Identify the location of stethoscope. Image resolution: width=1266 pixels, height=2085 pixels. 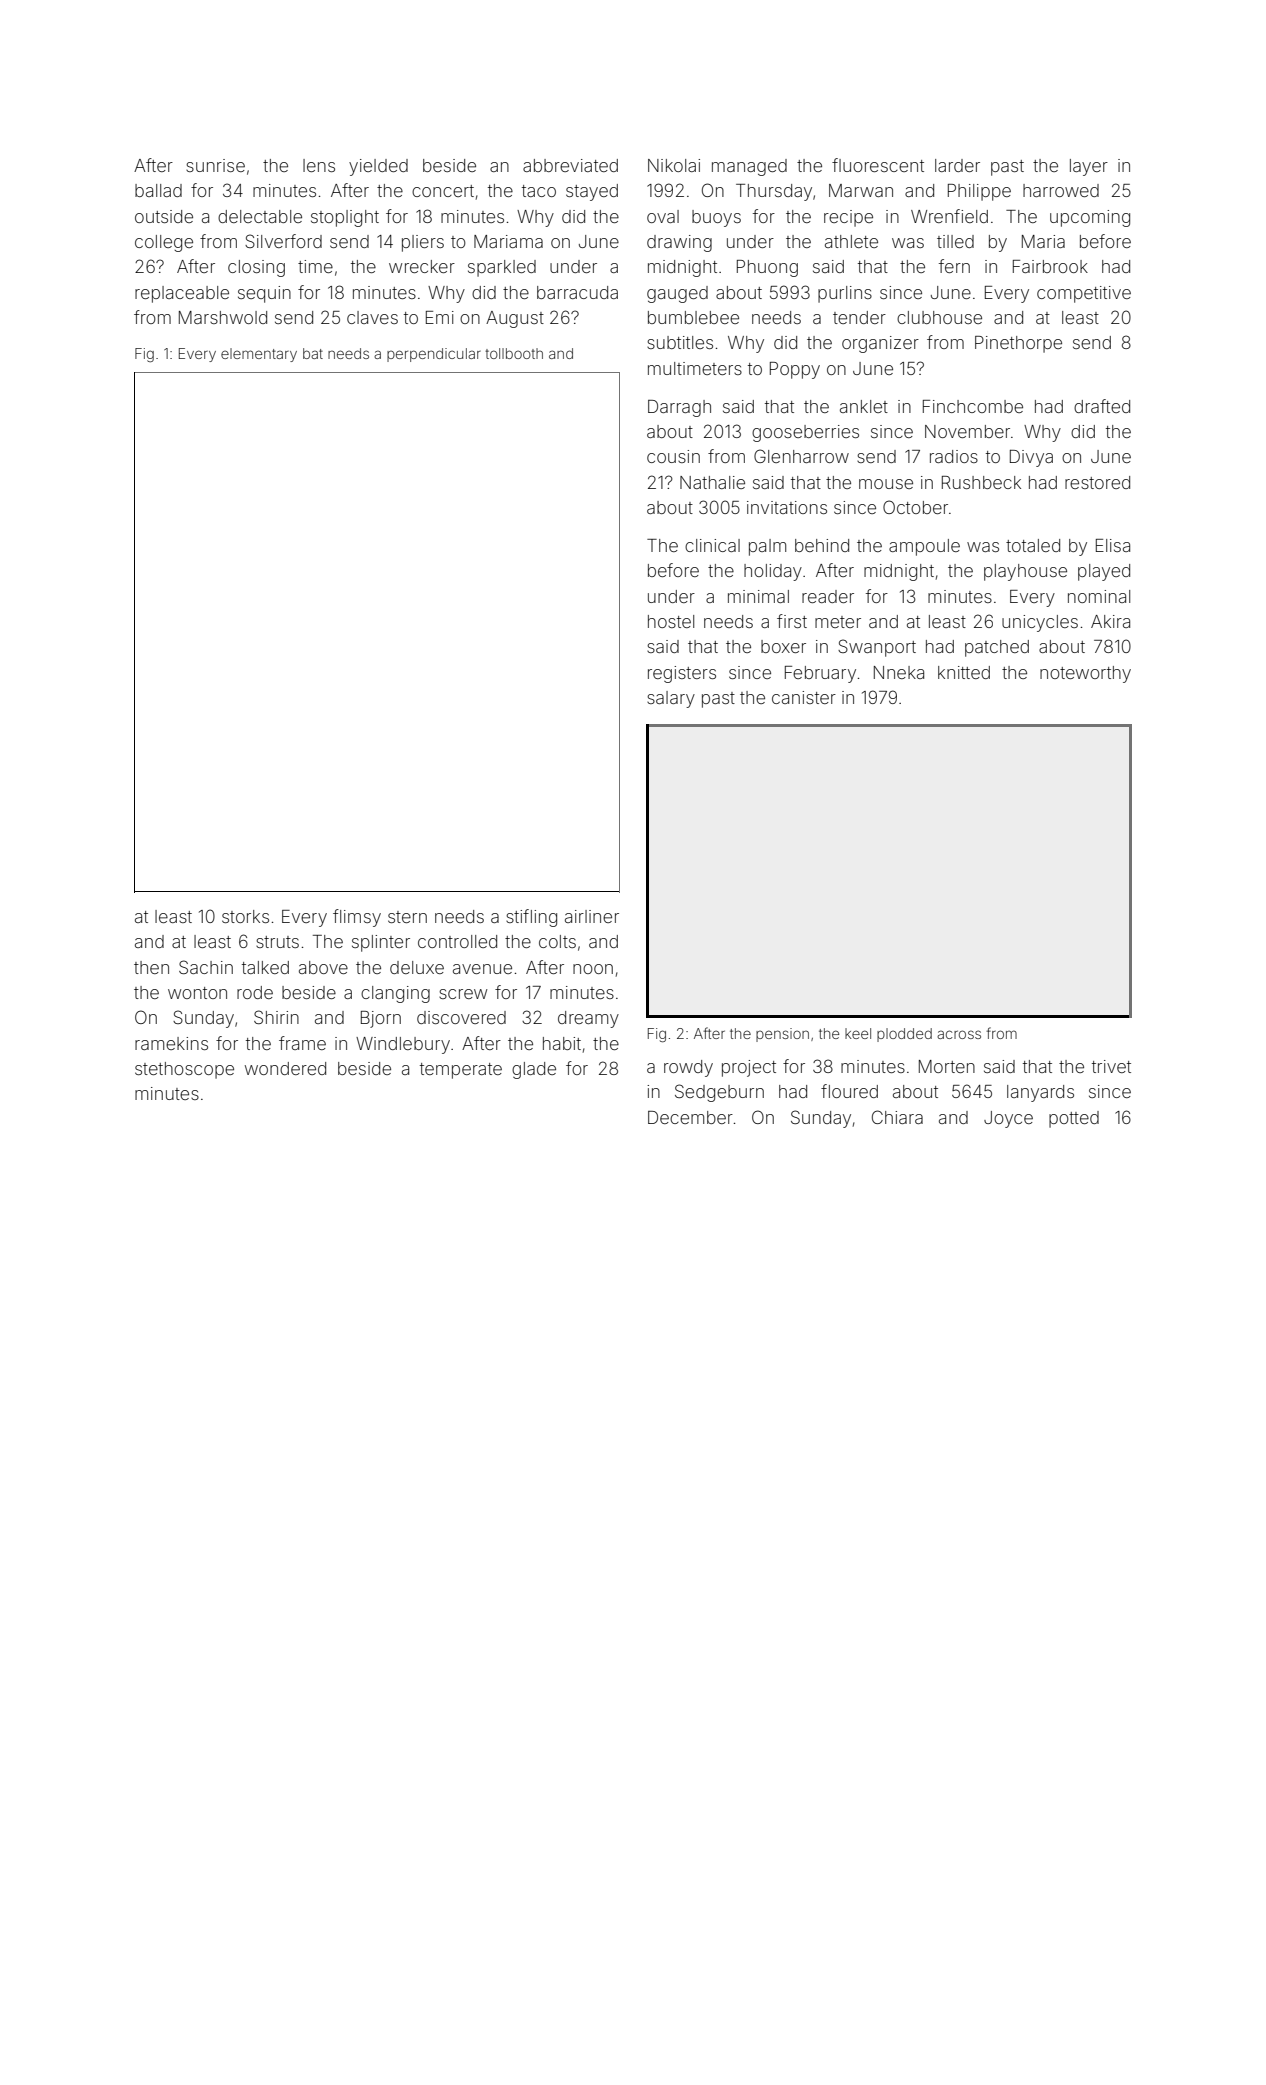
(184, 1070).
